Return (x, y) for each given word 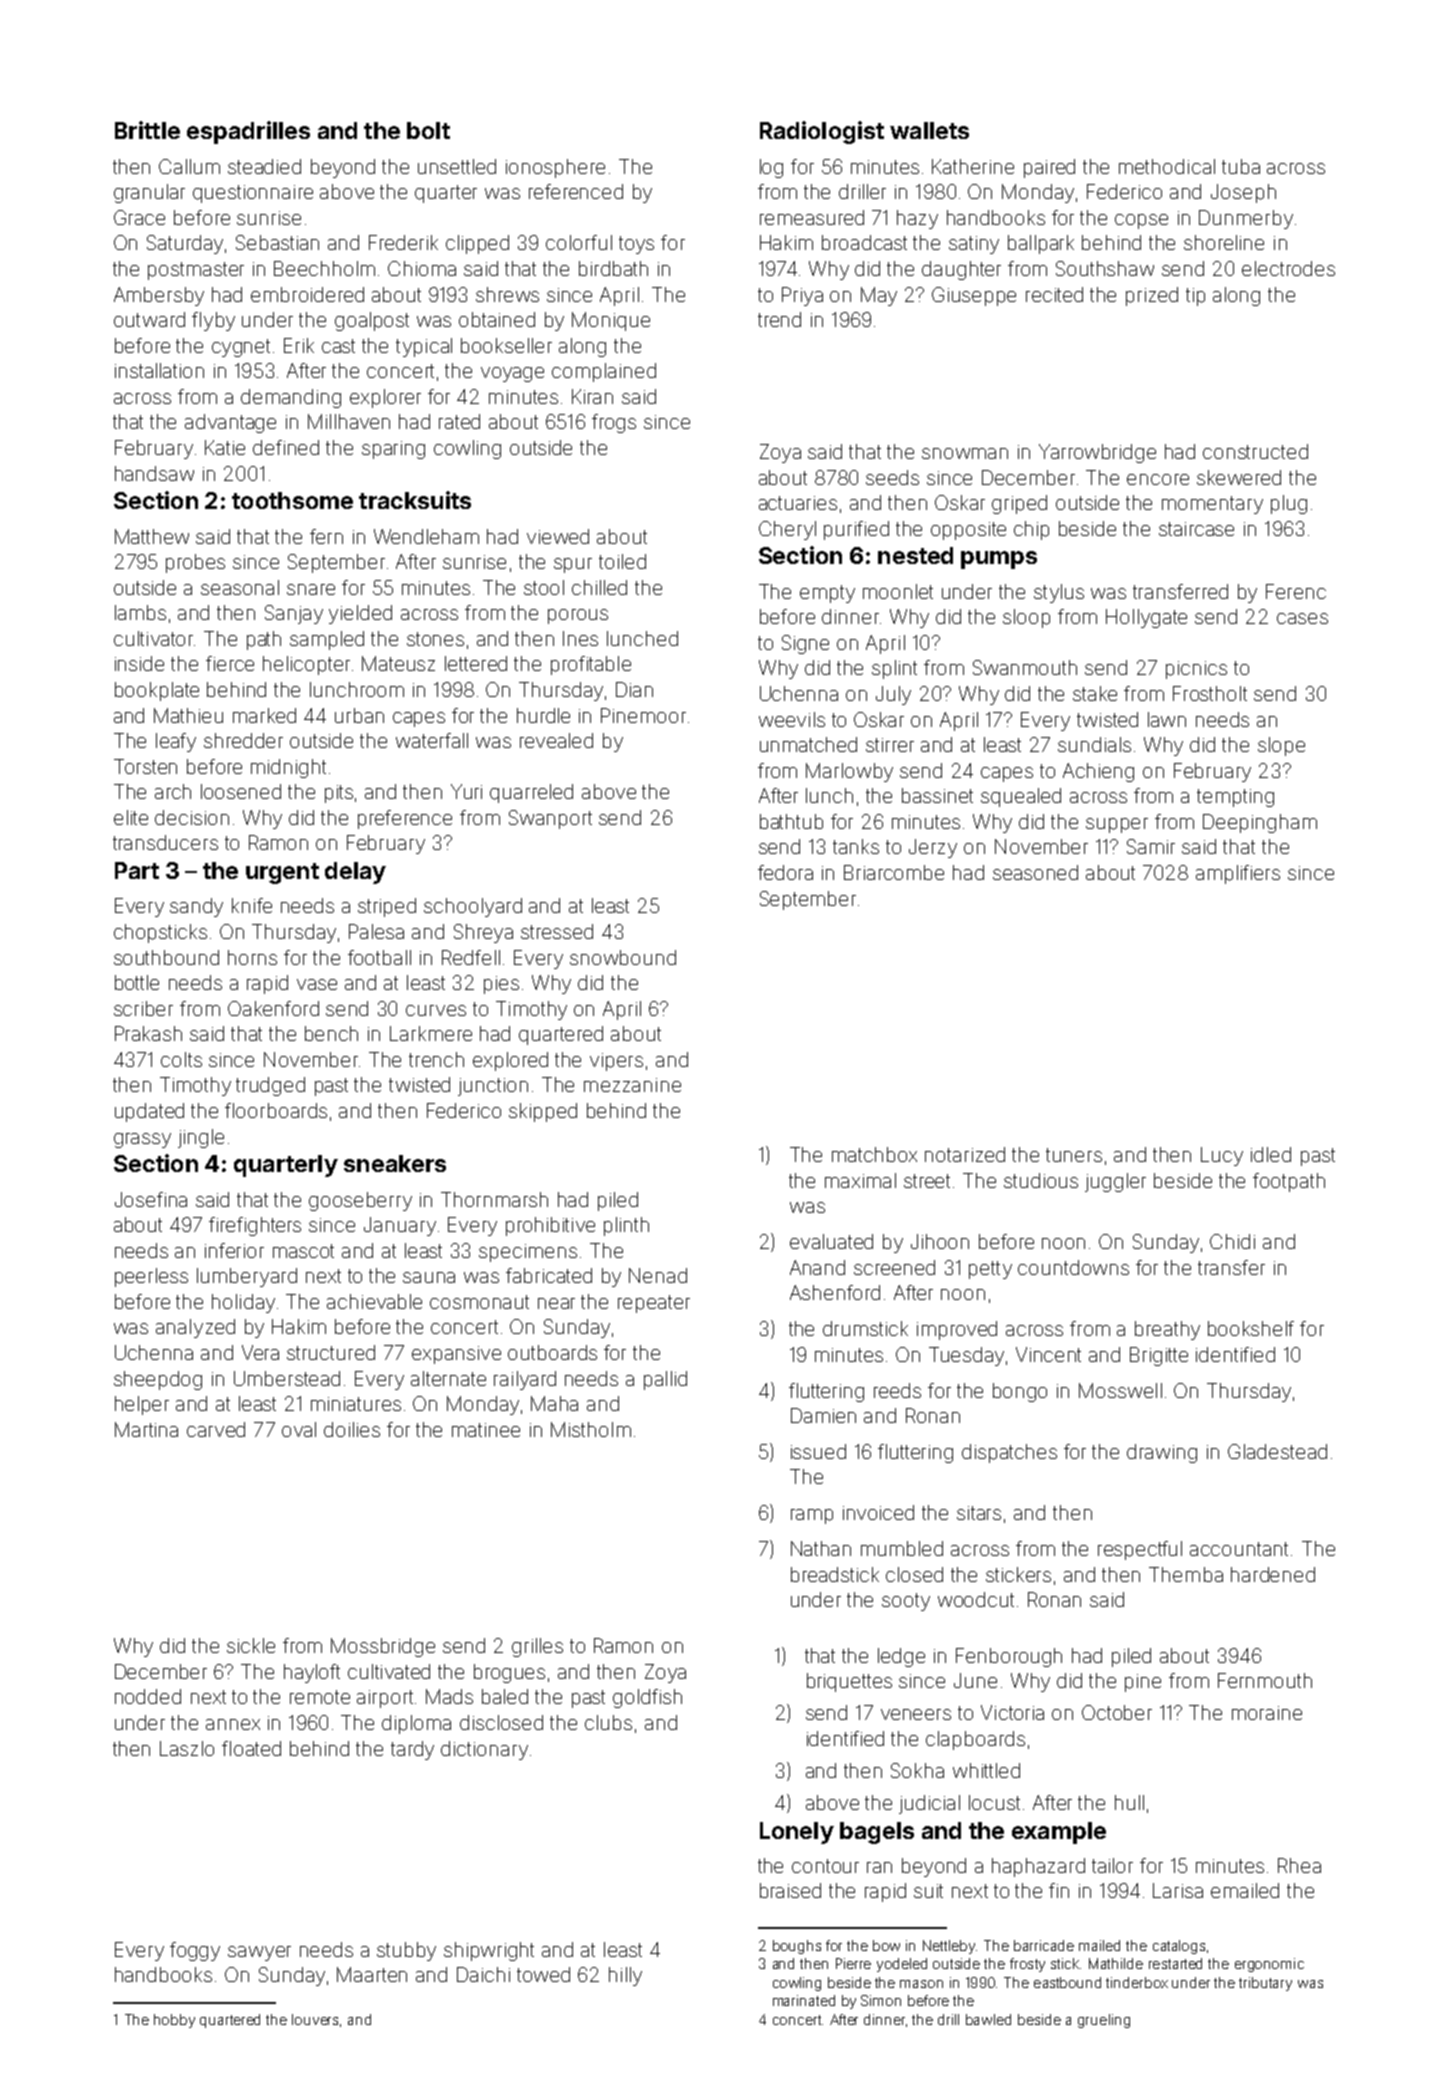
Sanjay (294, 614)
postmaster (196, 271)
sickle (251, 1645)
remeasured (812, 217)
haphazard (1038, 1867)
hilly (625, 1976)
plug (1289, 504)
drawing (1162, 1453)
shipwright (489, 1951)
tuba (1241, 166)
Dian (634, 689)
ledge (901, 1657)
